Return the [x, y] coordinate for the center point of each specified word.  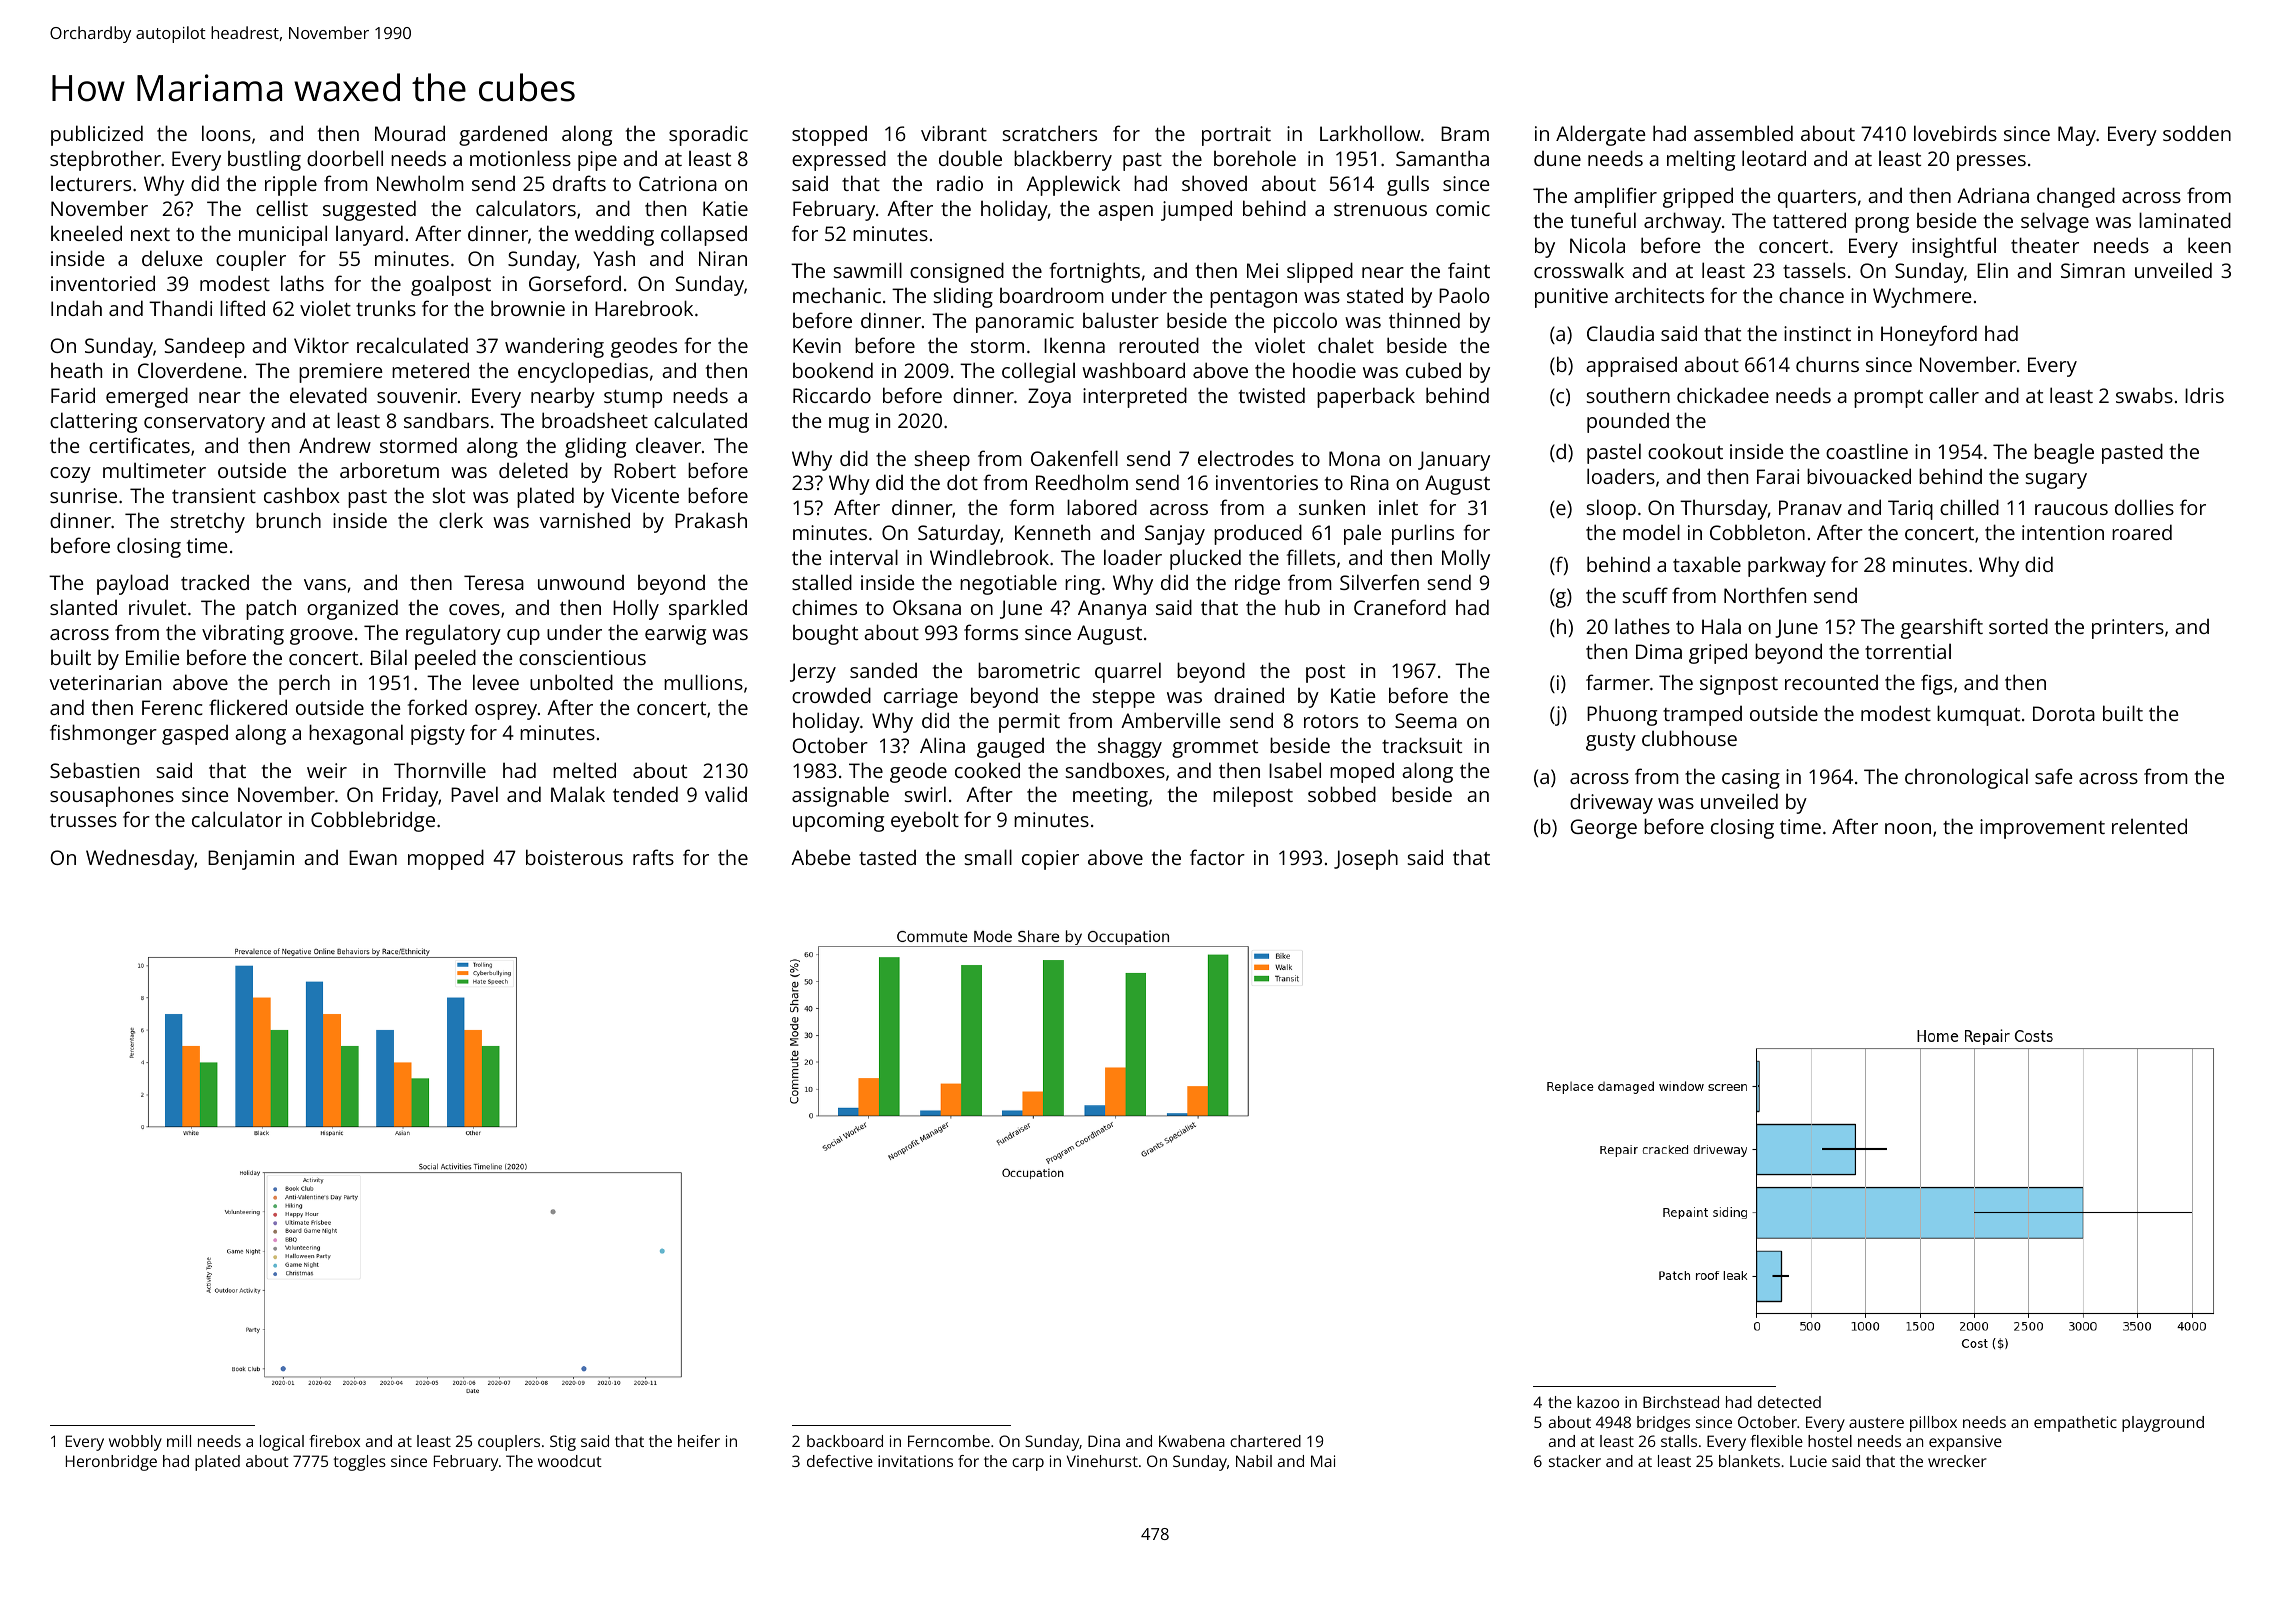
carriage [921, 698]
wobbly [135, 1443]
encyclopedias [583, 372]
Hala [1721, 626]
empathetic [2075, 1424]
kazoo [1598, 1402]
